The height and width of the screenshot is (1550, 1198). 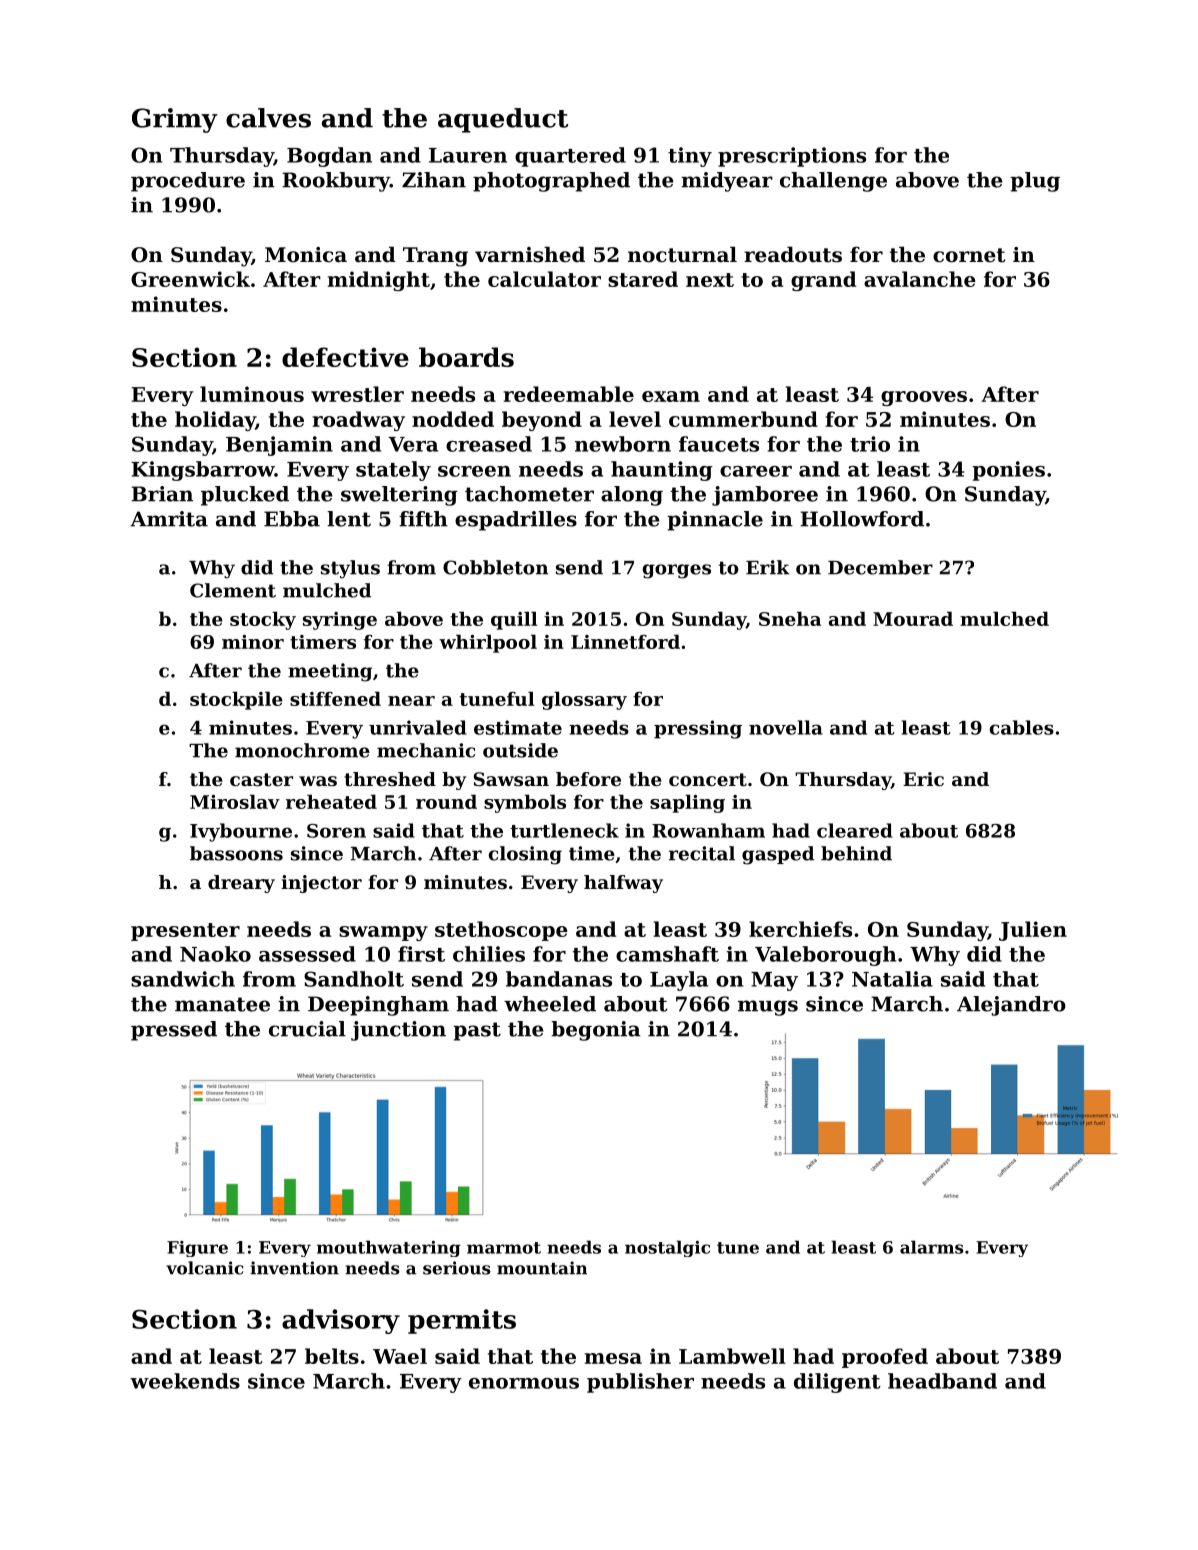 What do you see at coordinates (477, 1031) in the screenshot?
I see `past` at bounding box center [477, 1031].
